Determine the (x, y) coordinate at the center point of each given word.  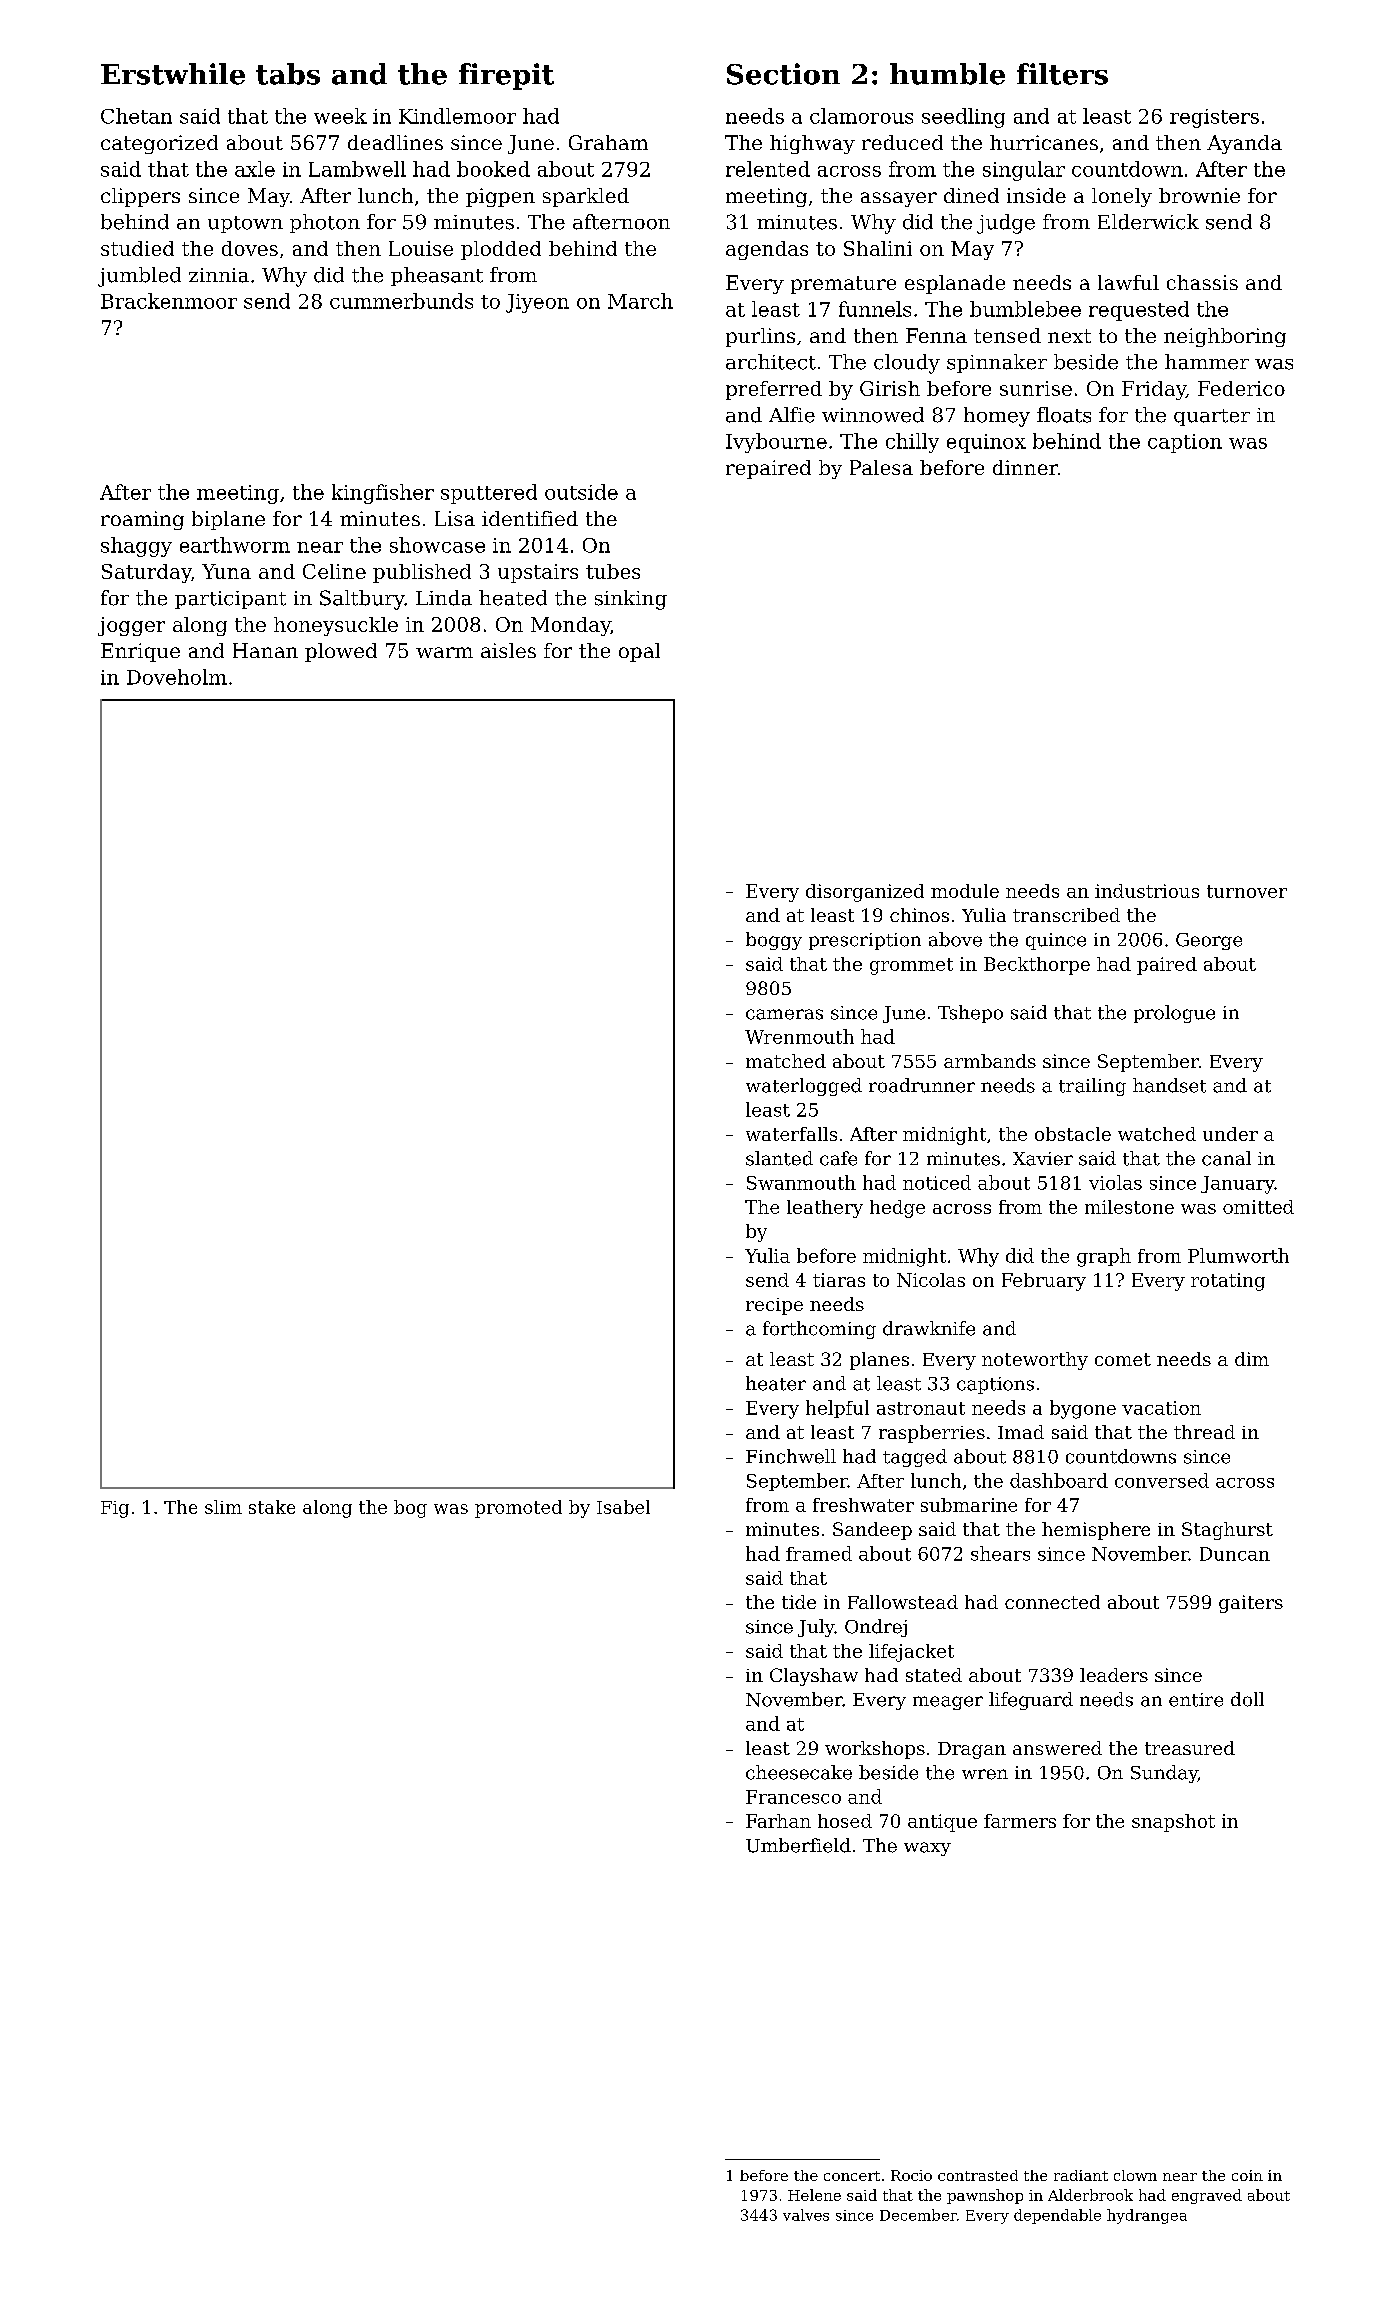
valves (806, 2215)
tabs (288, 74)
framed (819, 1553)
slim (223, 1507)
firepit (506, 76)
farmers (1020, 1821)
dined (971, 195)
